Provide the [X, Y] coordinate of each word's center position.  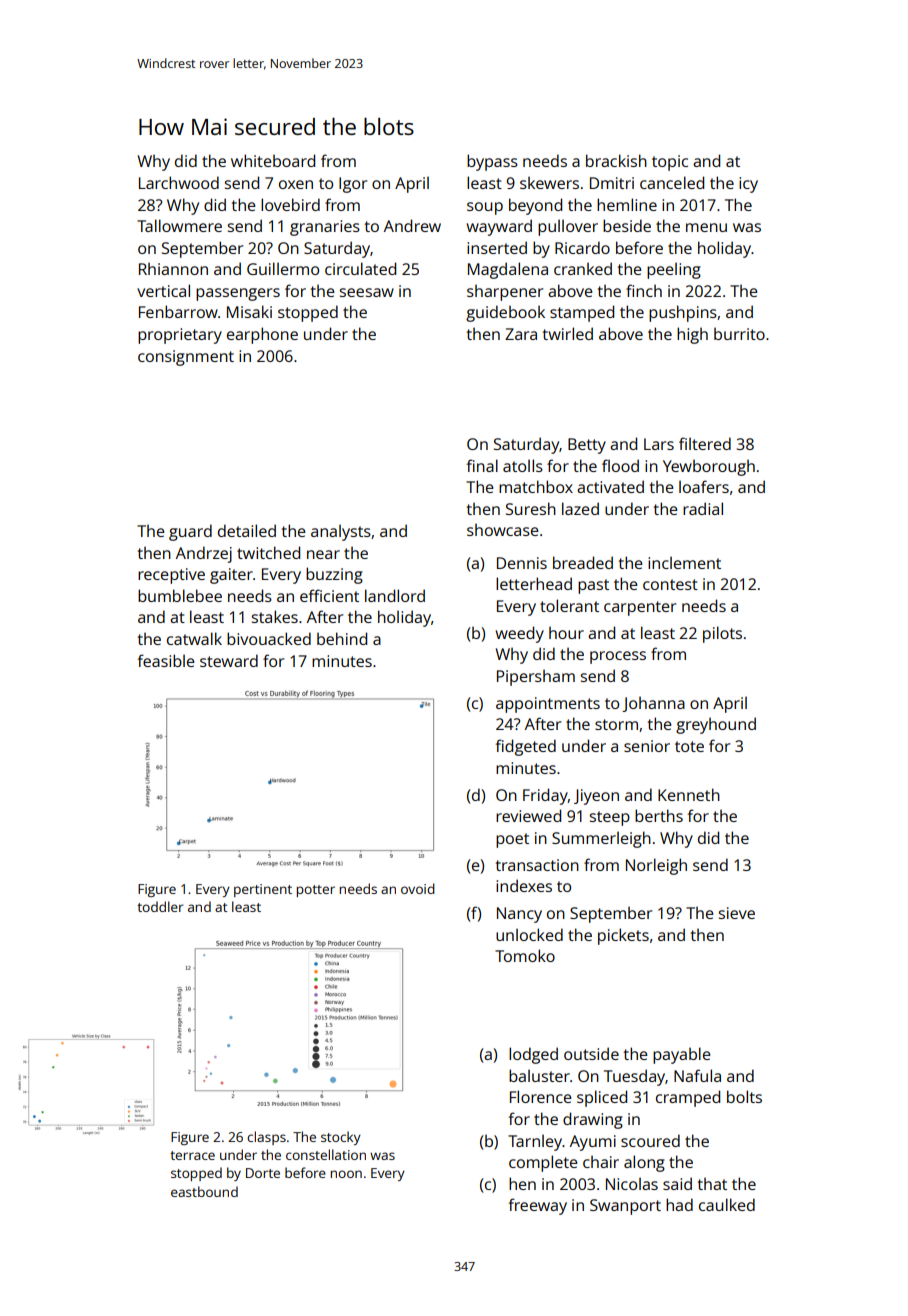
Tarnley [535, 1143]
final [482, 465]
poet [512, 840]
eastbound [204, 1191]
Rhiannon [173, 269]
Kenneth [689, 794]
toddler [160, 906]
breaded [583, 562]
